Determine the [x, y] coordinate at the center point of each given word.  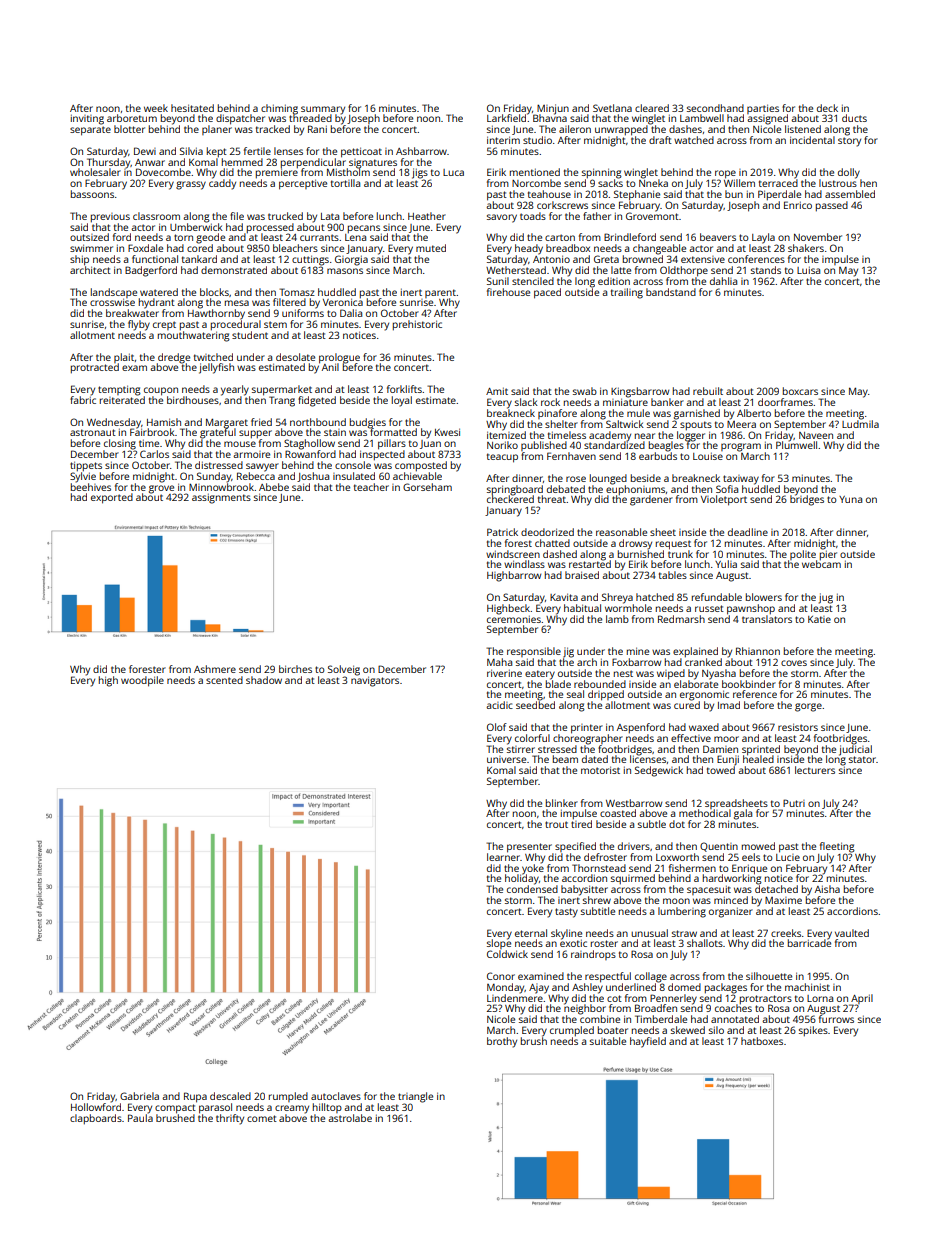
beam [565, 759]
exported [112, 498]
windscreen [513, 554]
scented [224, 680]
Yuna [850, 499]
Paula [140, 1118]
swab [585, 391]
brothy [502, 1042]
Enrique [749, 869]
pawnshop [751, 609]
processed [270, 228]
